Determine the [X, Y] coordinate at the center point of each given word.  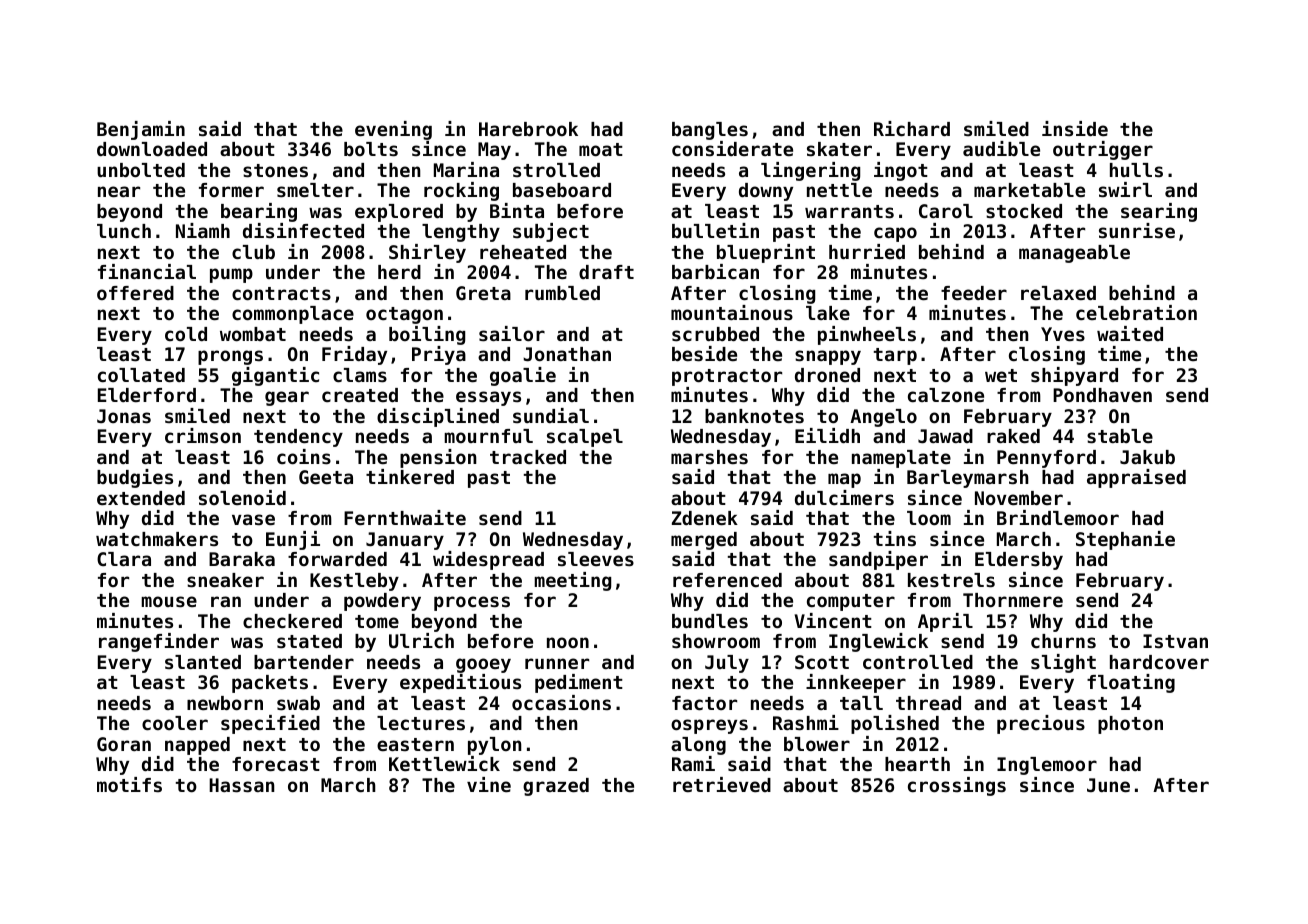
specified [270, 724]
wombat [253, 334]
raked [1013, 436]
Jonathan [567, 354]
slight [1063, 663]
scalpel [585, 438]
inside [1075, 128]
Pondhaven [1102, 395]
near [119, 191]
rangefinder [159, 642]
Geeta [326, 477]
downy [766, 192]
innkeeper [856, 683]
